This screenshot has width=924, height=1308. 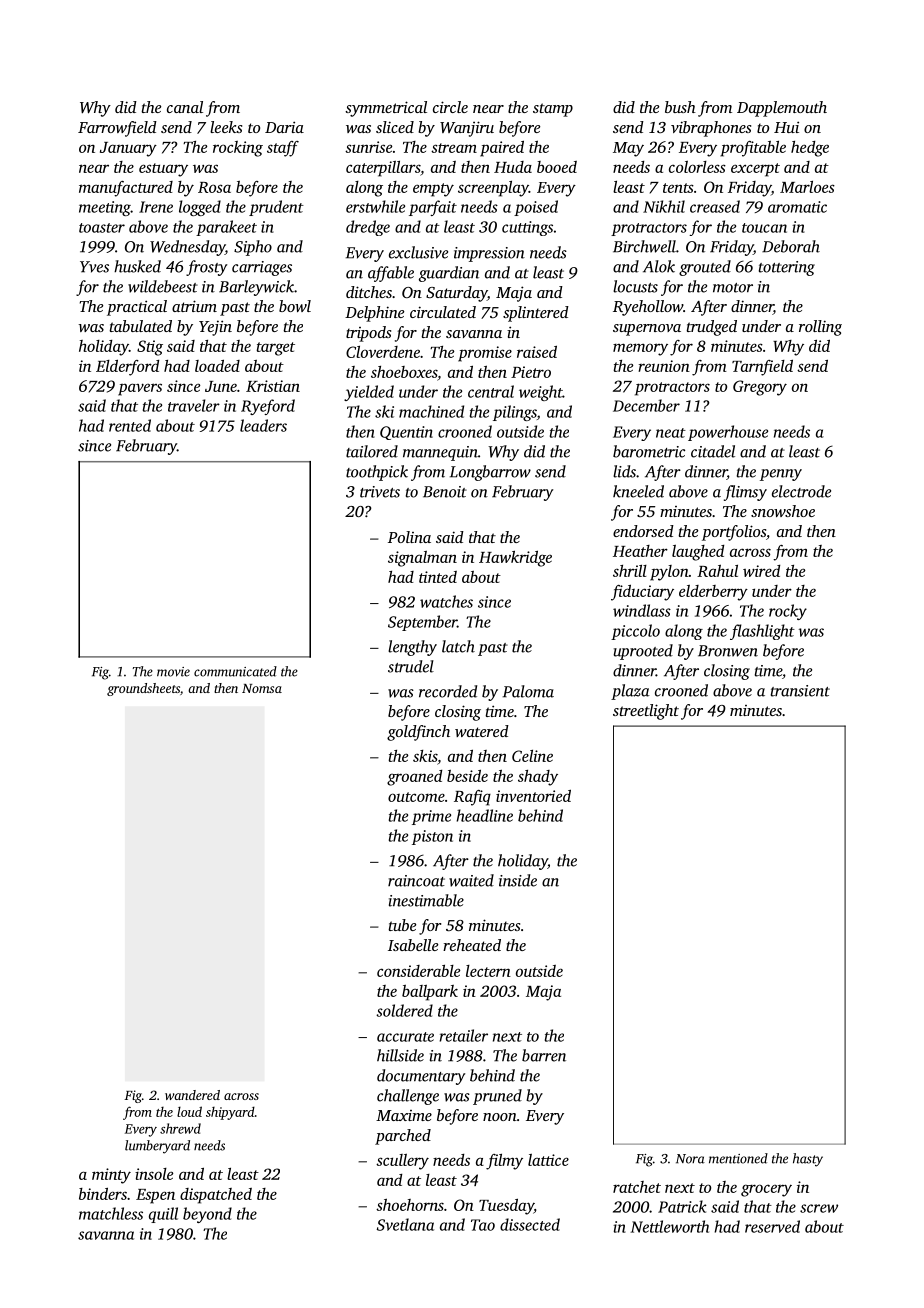 What do you see at coordinates (493, 189) in the screenshot?
I see `screenplay` at bounding box center [493, 189].
